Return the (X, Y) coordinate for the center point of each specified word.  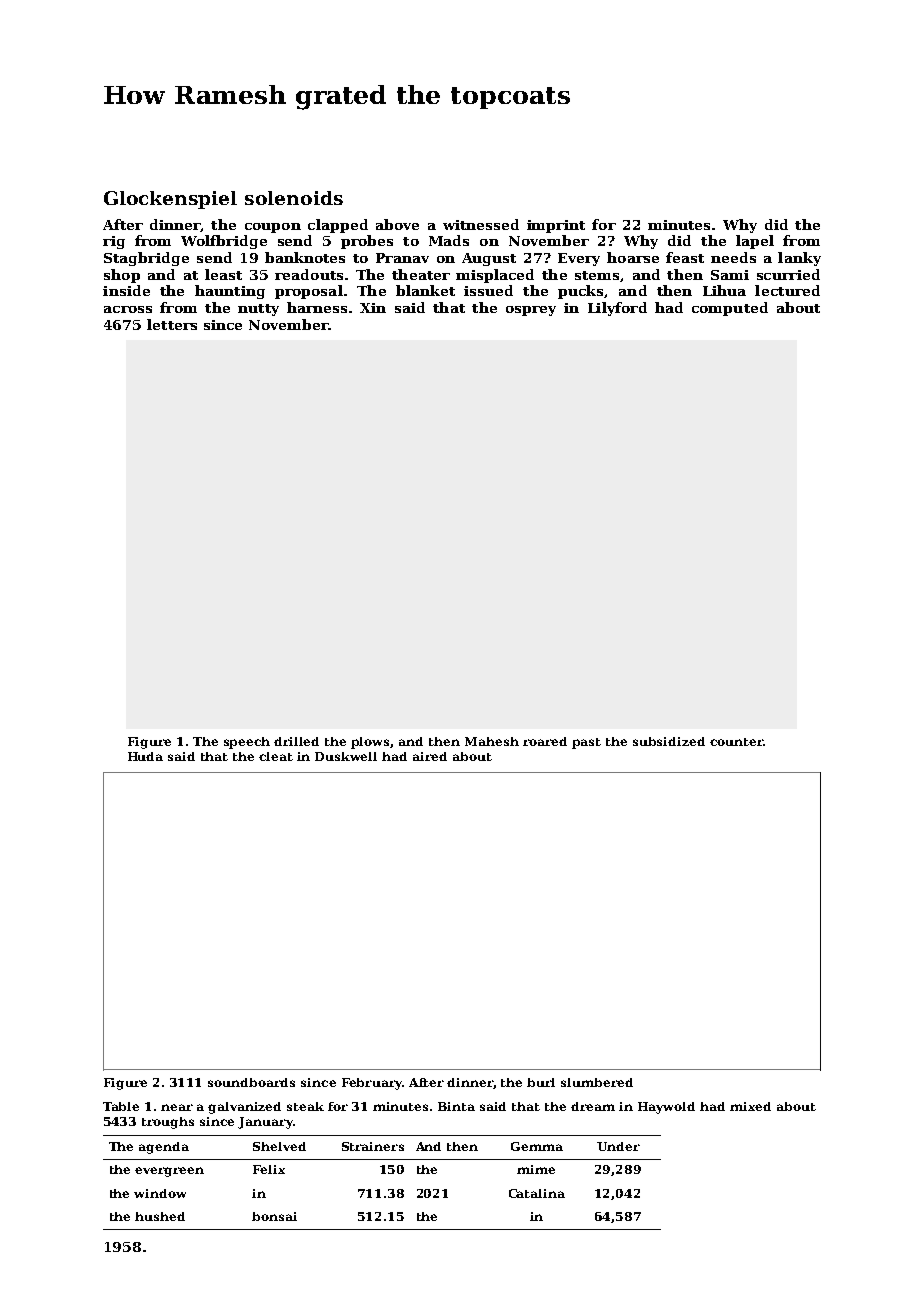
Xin (373, 308)
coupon (273, 228)
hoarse (633, 257)
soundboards (251, 1082)
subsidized (669, 741)
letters (172, 324)
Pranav (402, 258)
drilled (296, 741)
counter (736, 742)
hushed (160, 1216)
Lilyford (617, 309)
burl (541, 1082)
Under (618, 1146)
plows (371, 743)
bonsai (274, 1216)
